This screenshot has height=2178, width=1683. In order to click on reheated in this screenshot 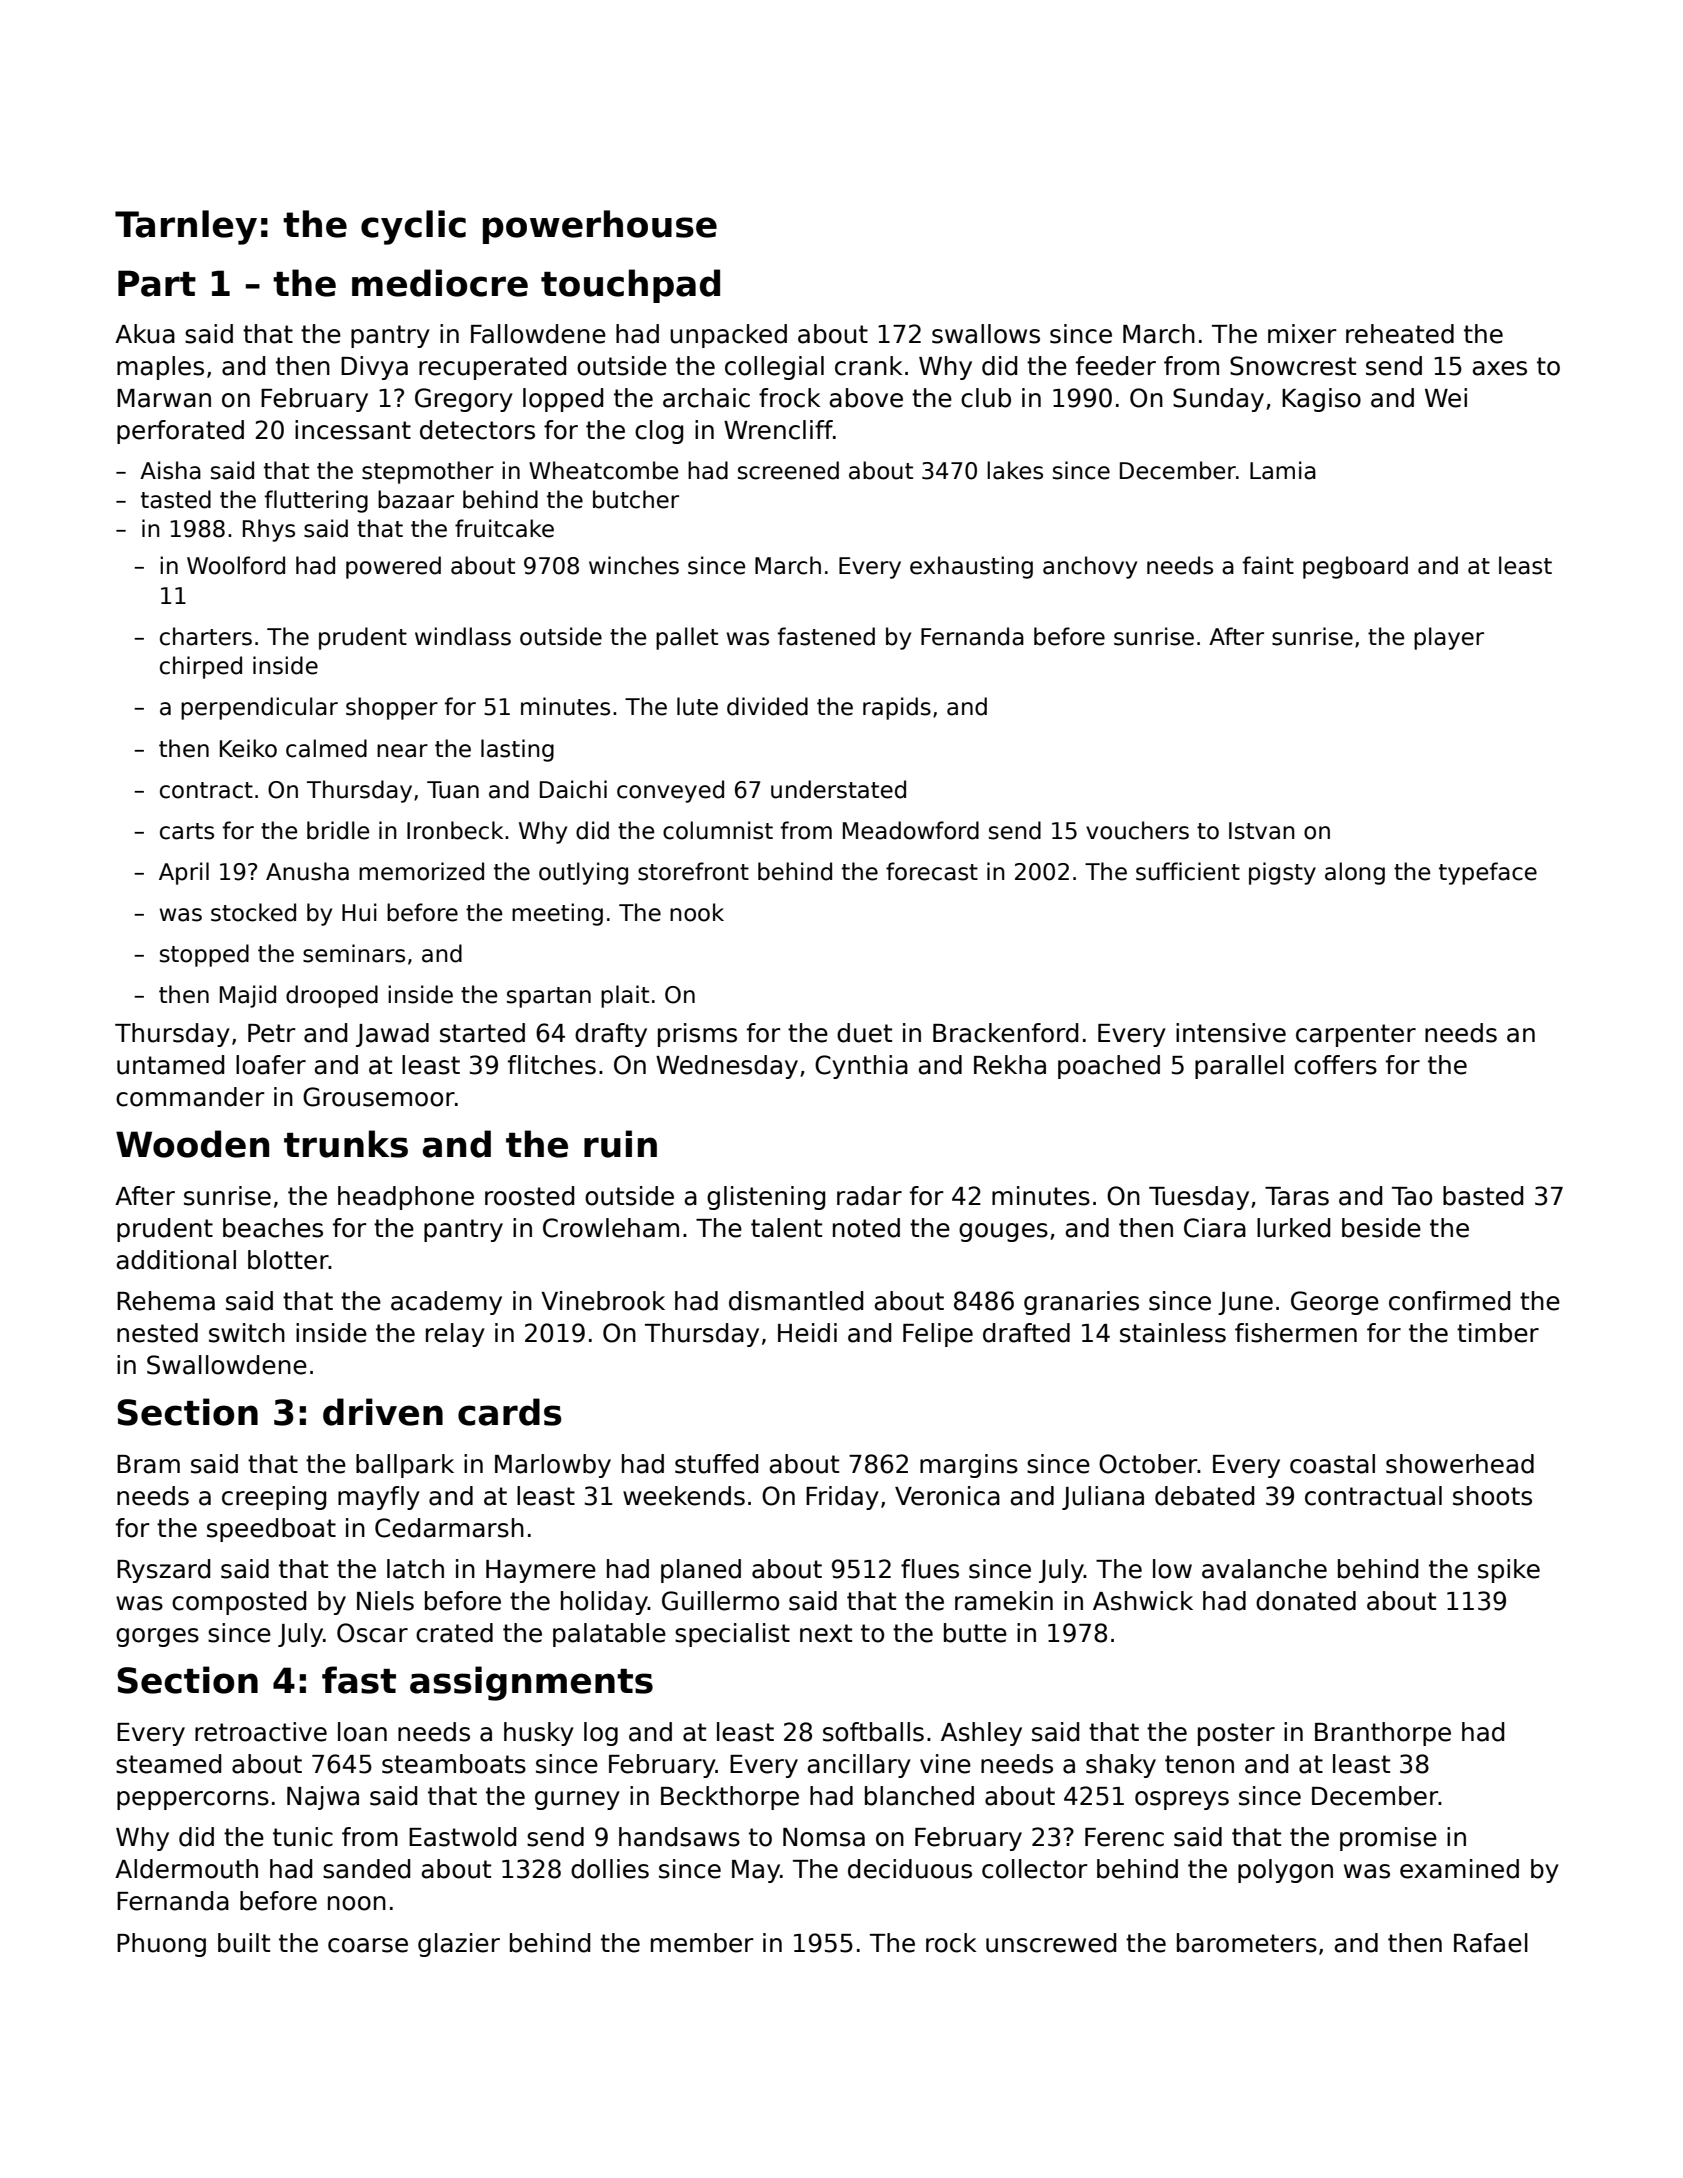, I will do `click(1400, 334)`.
